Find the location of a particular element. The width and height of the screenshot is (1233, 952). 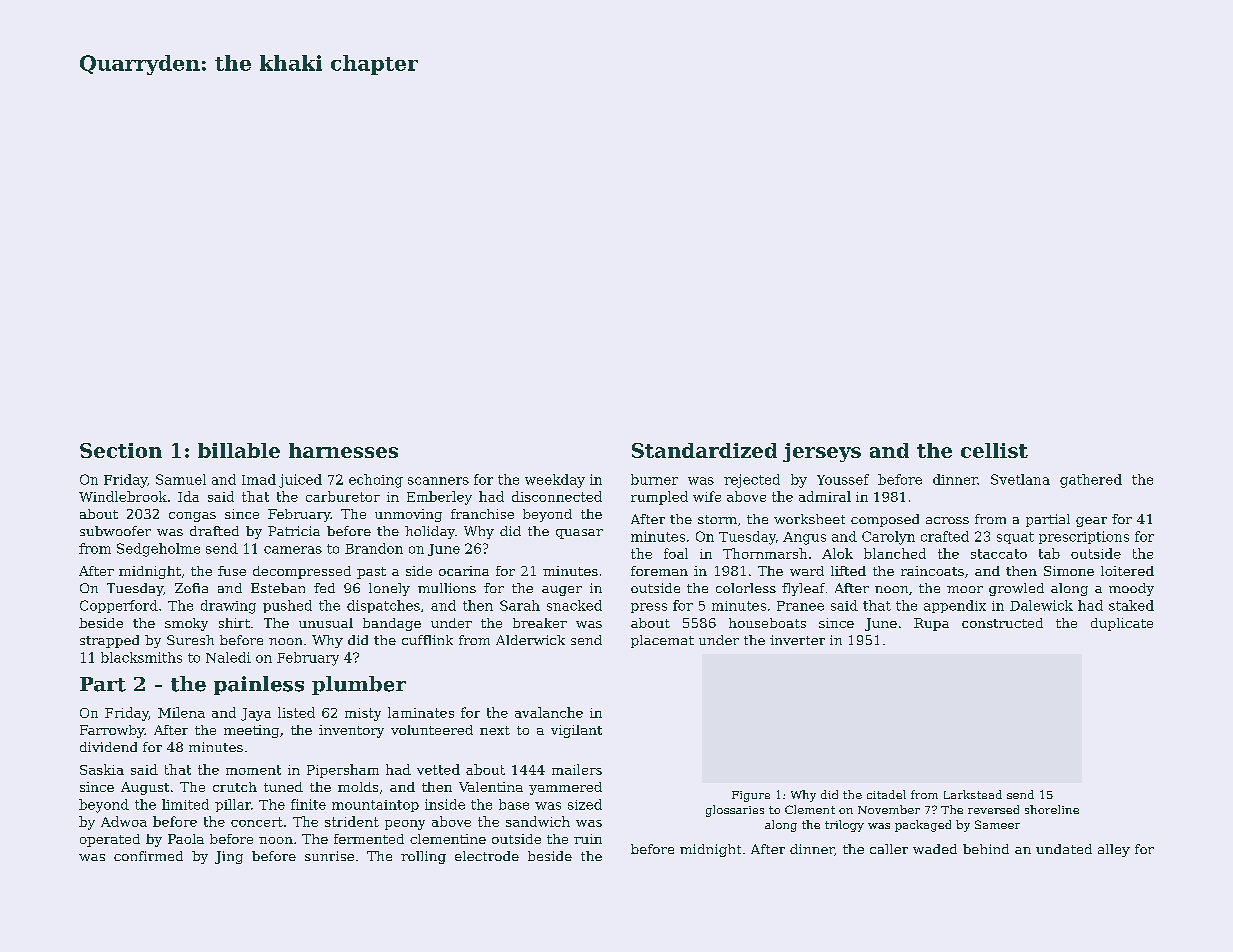

constructed is located at coordinates (1002, 623).
